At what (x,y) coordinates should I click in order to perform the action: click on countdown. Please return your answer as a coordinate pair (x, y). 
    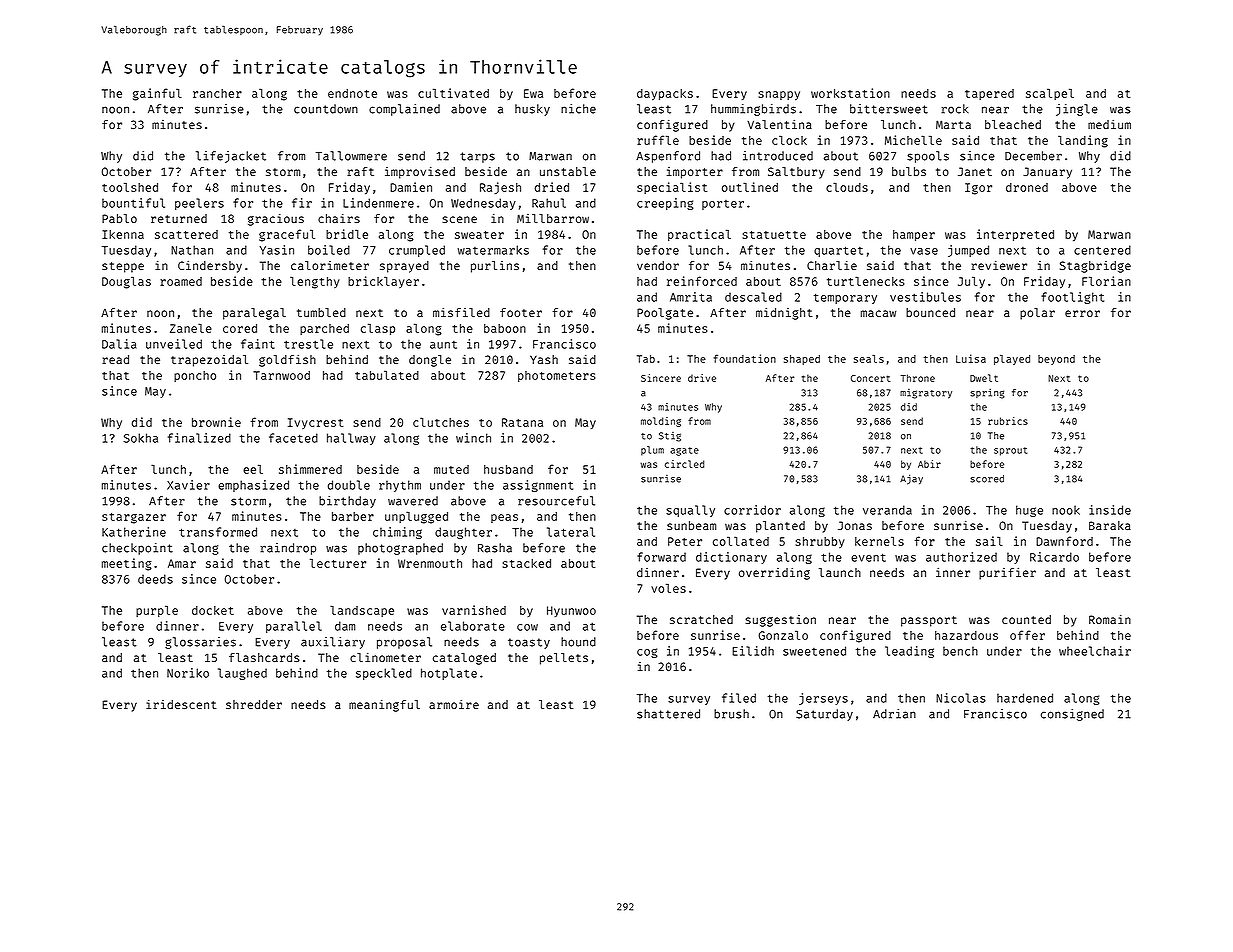
    Looking at the image, I should click on (326, 109).
